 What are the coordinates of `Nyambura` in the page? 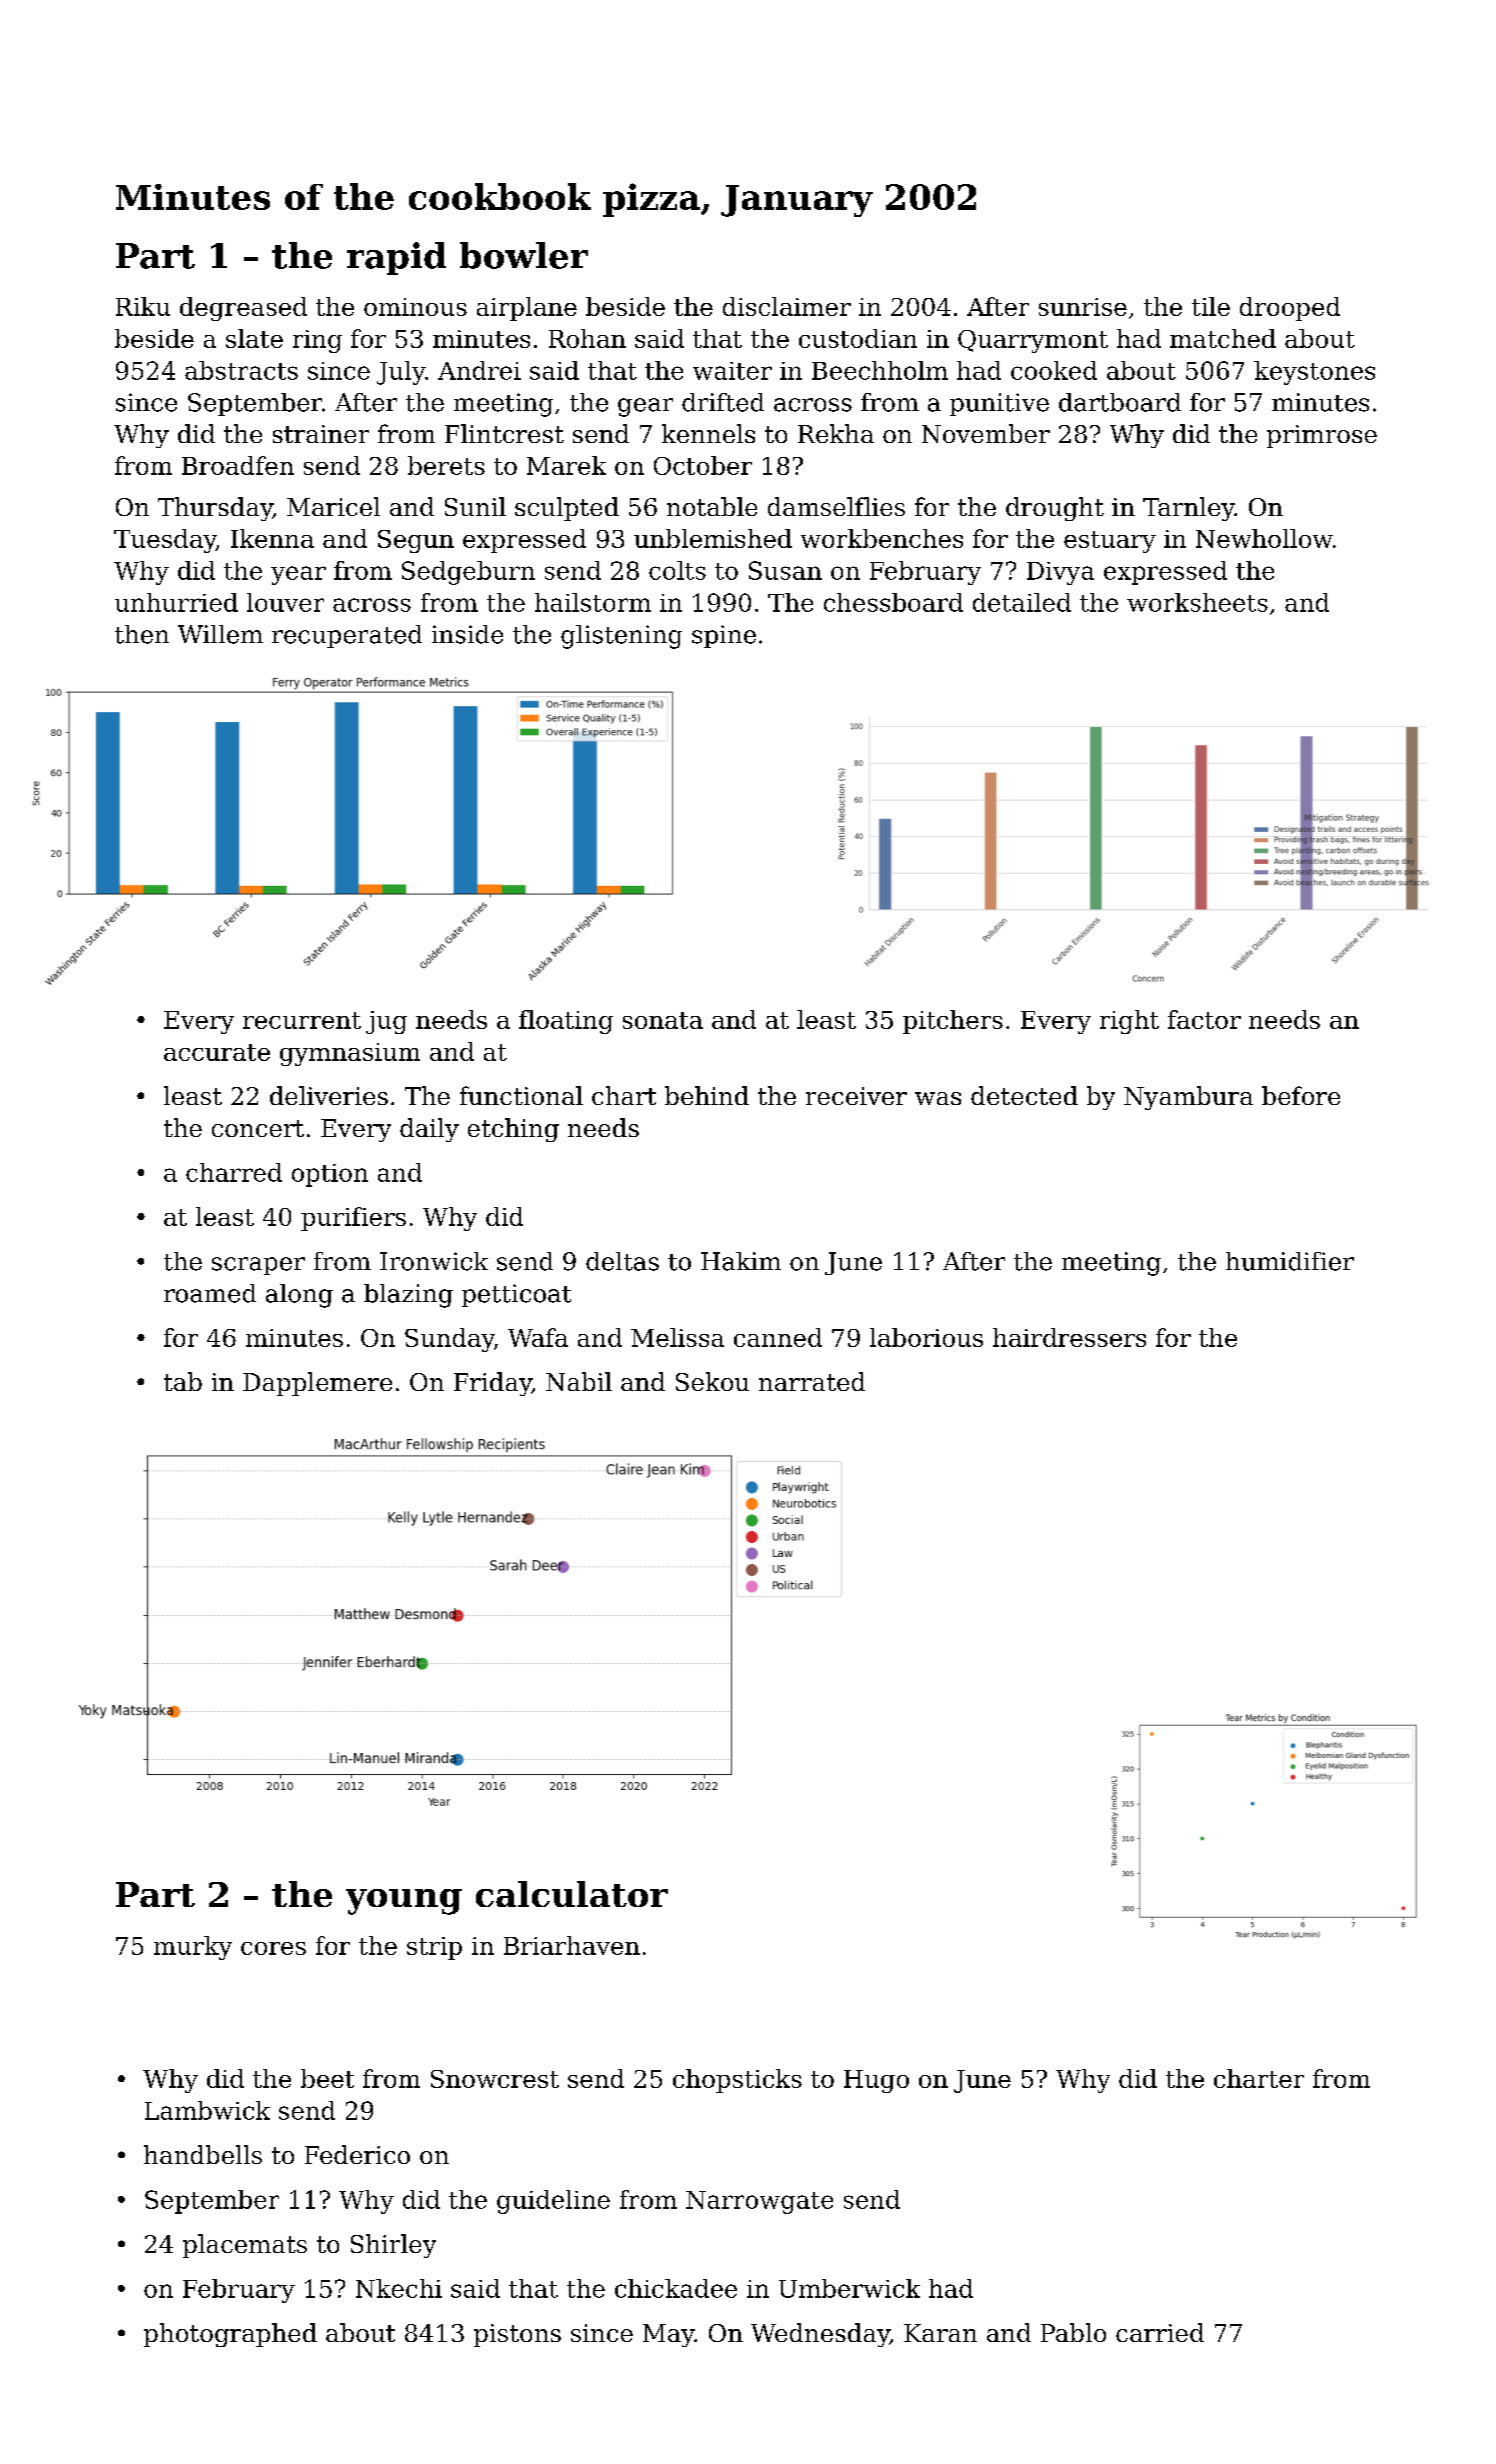 It's located at (1188, 1098).
